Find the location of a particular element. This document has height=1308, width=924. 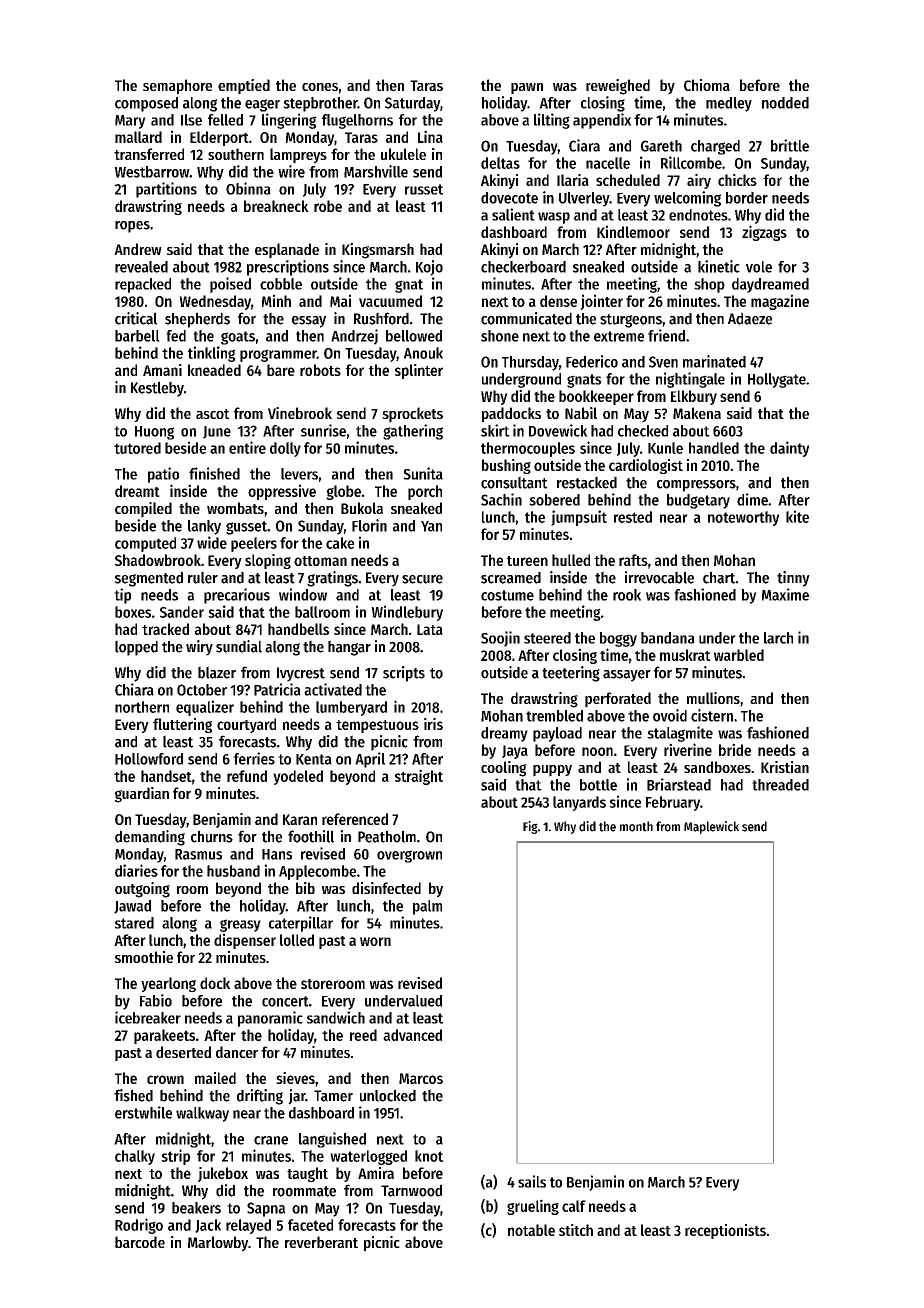

churns is located at coordinates (212, 836).
